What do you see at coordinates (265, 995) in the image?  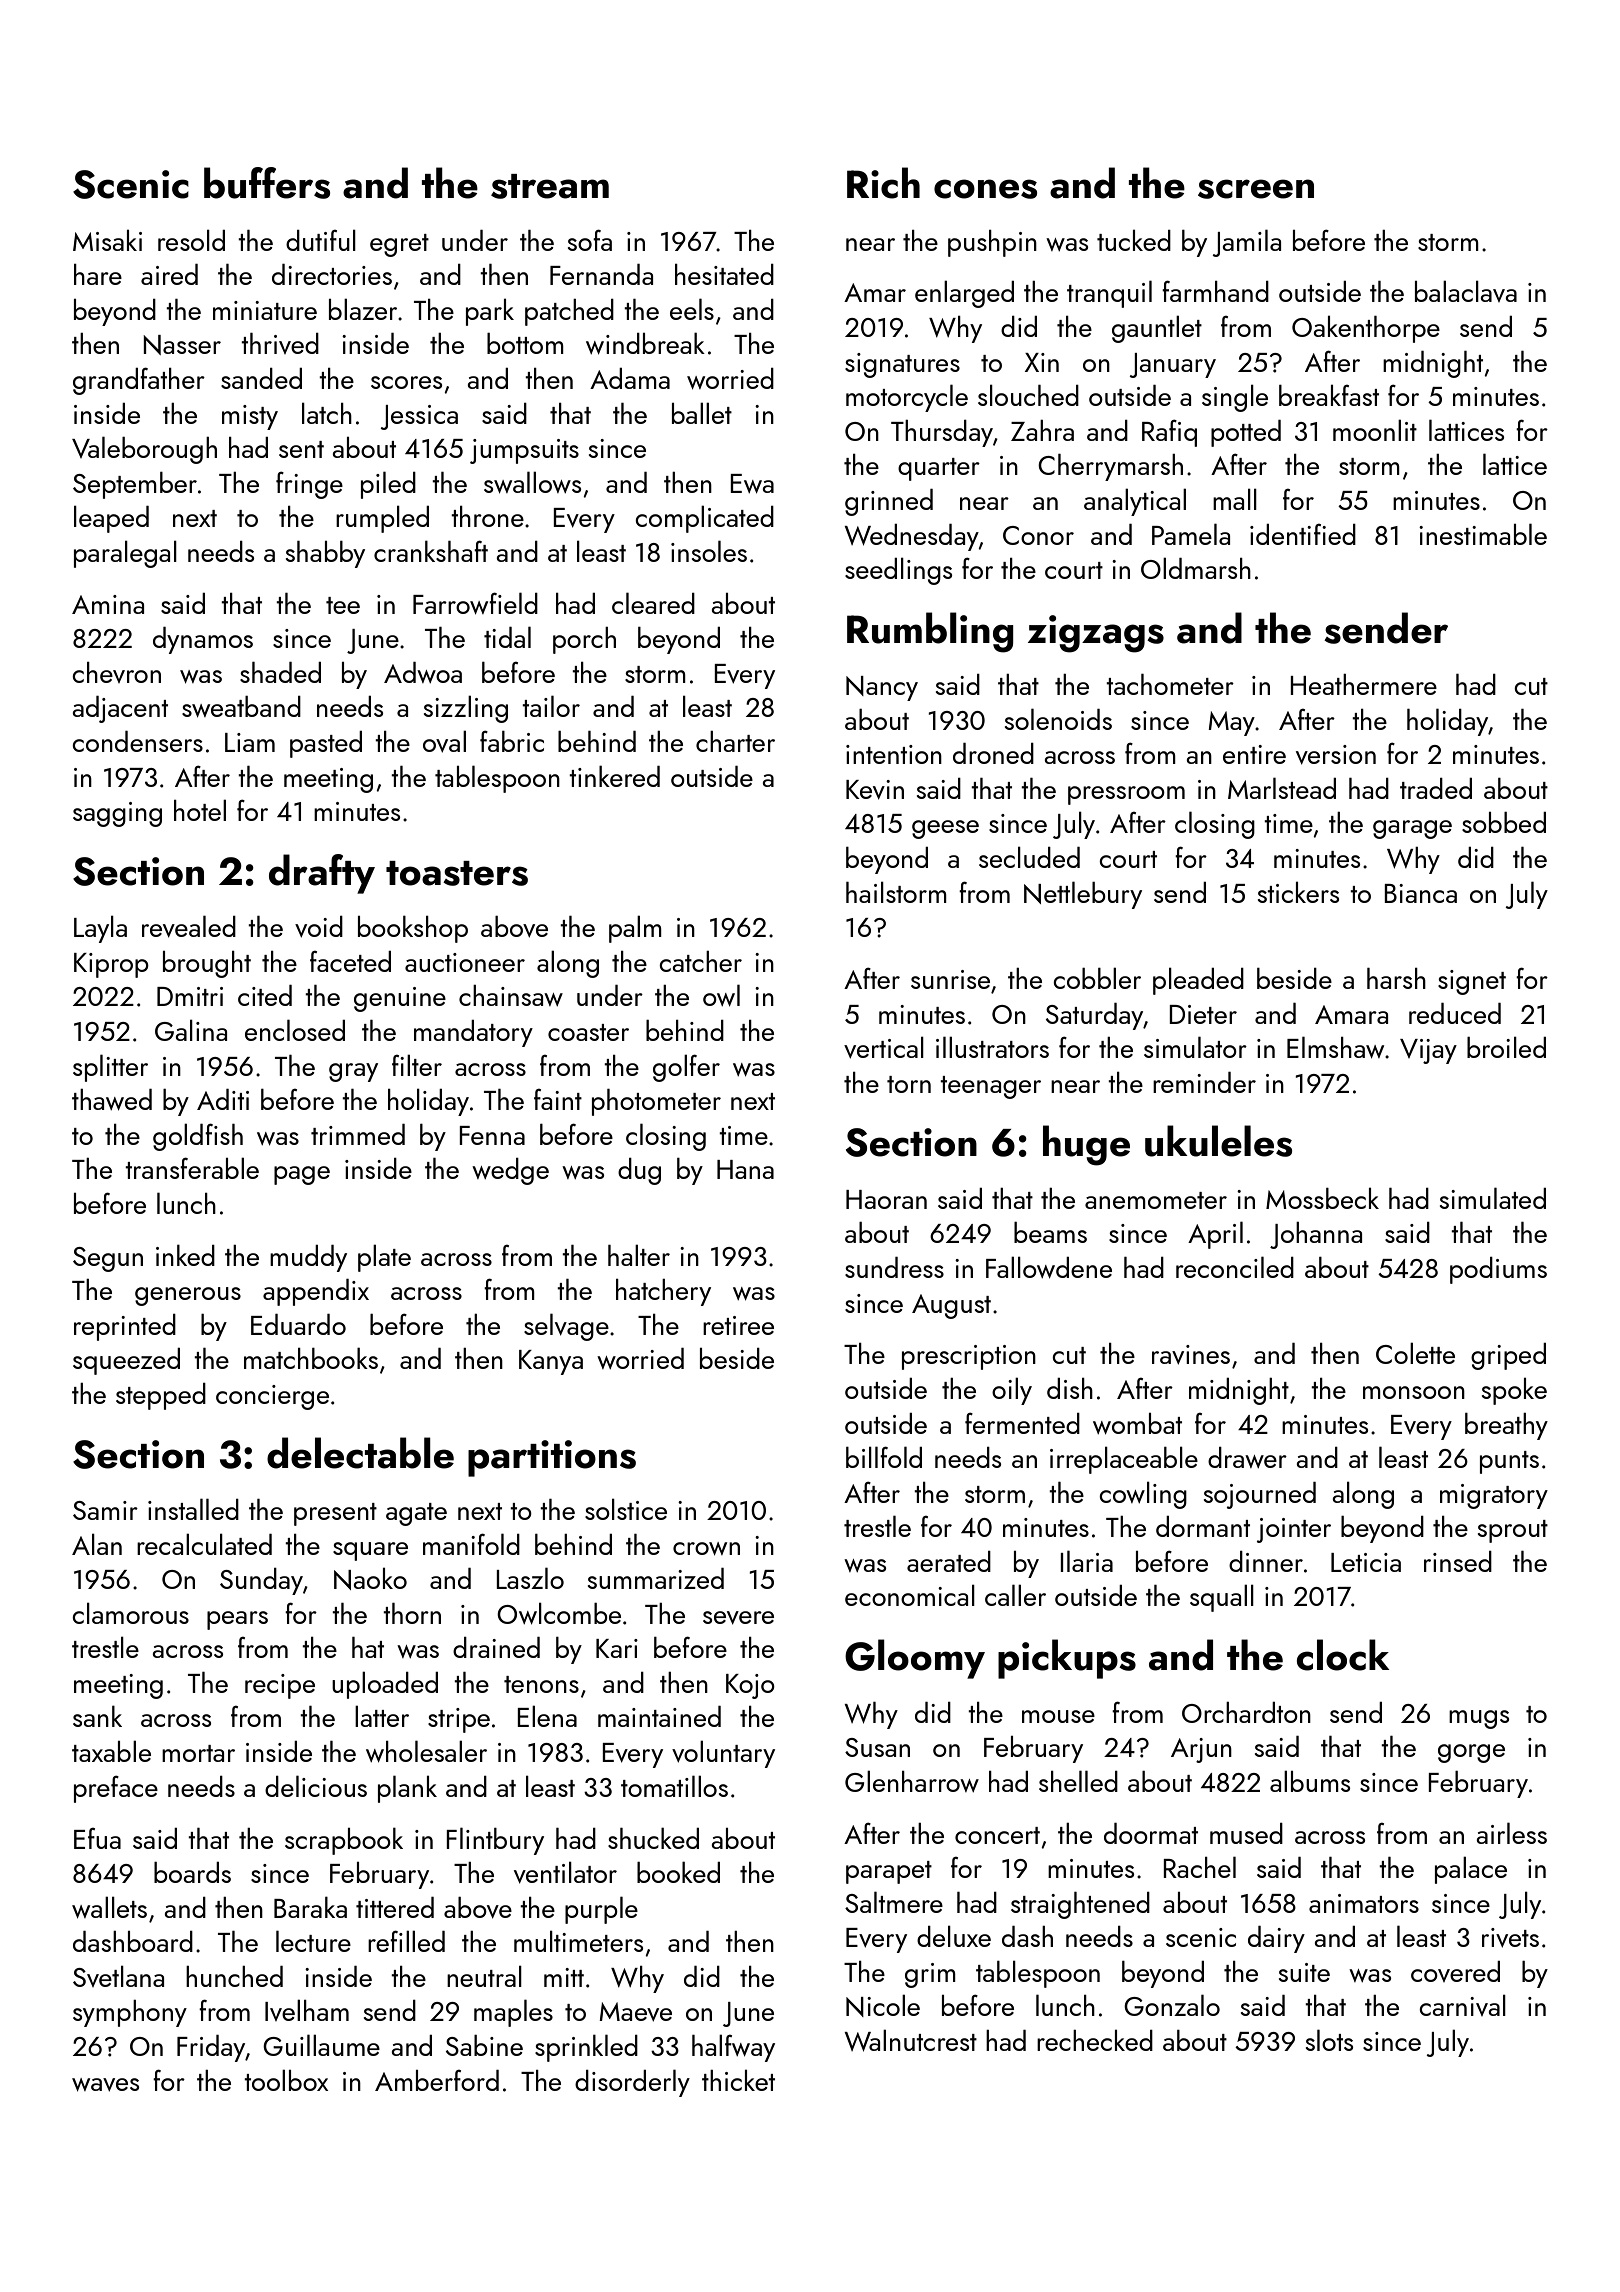 I see `cited` at bounding box center [265, 995].
